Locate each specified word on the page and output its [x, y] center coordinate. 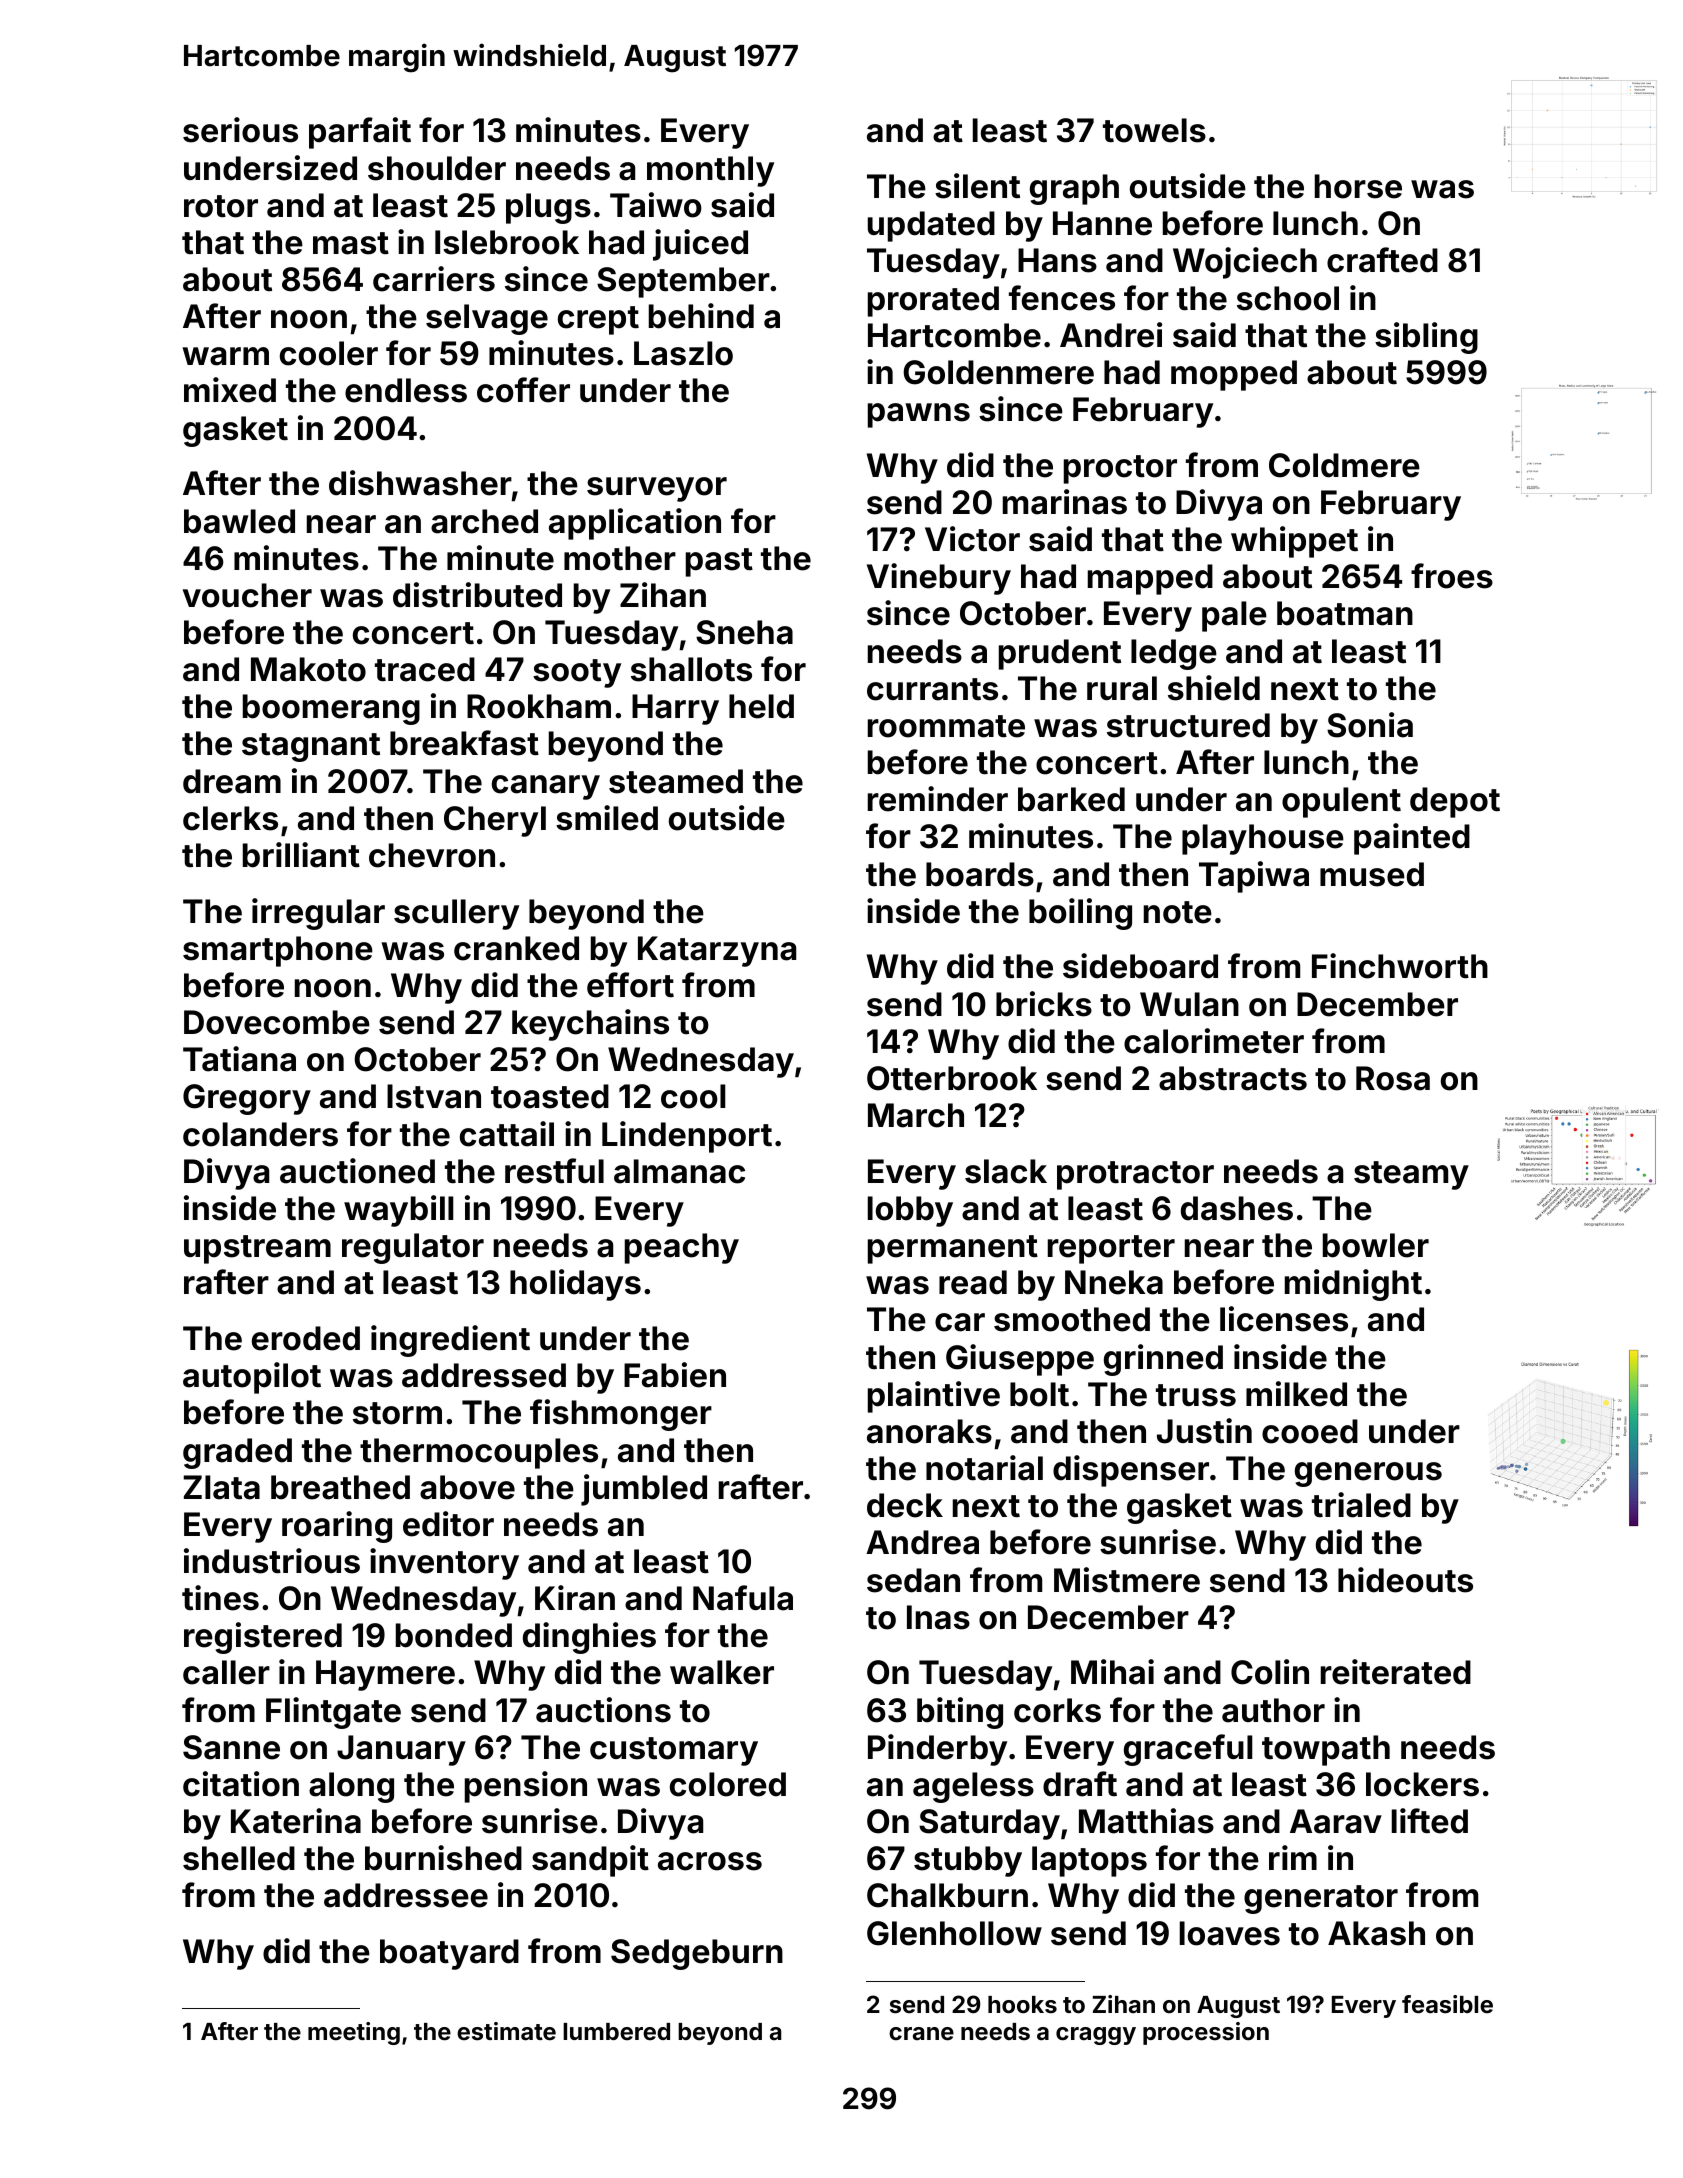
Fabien [675, 1375]
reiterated [1396, 1672]
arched [484, 521]
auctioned [357, 1171]
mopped [1234, 375]
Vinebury [939, 579]
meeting [354, 2033]
